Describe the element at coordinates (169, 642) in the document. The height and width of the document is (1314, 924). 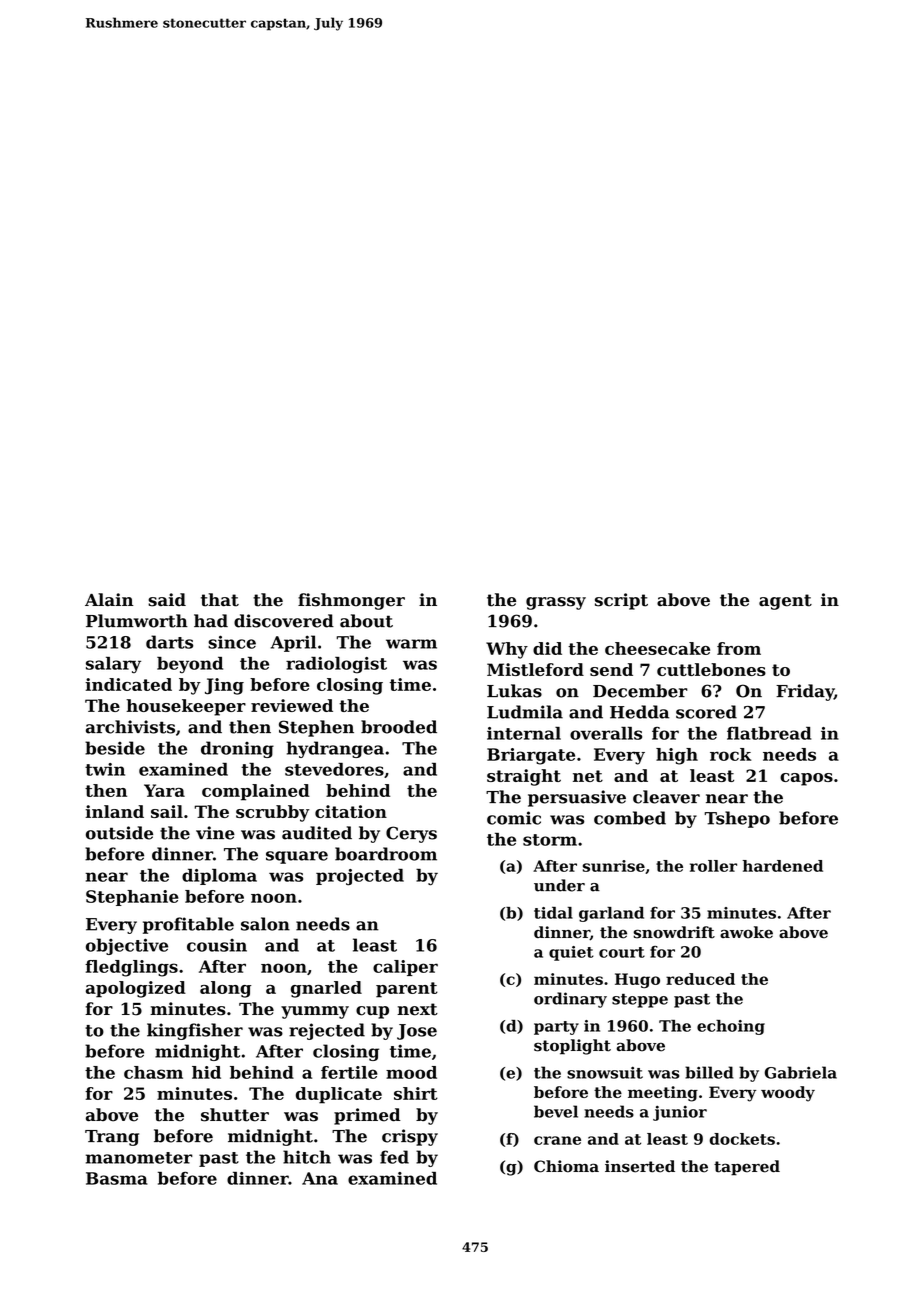
I see `darts` at that location.
